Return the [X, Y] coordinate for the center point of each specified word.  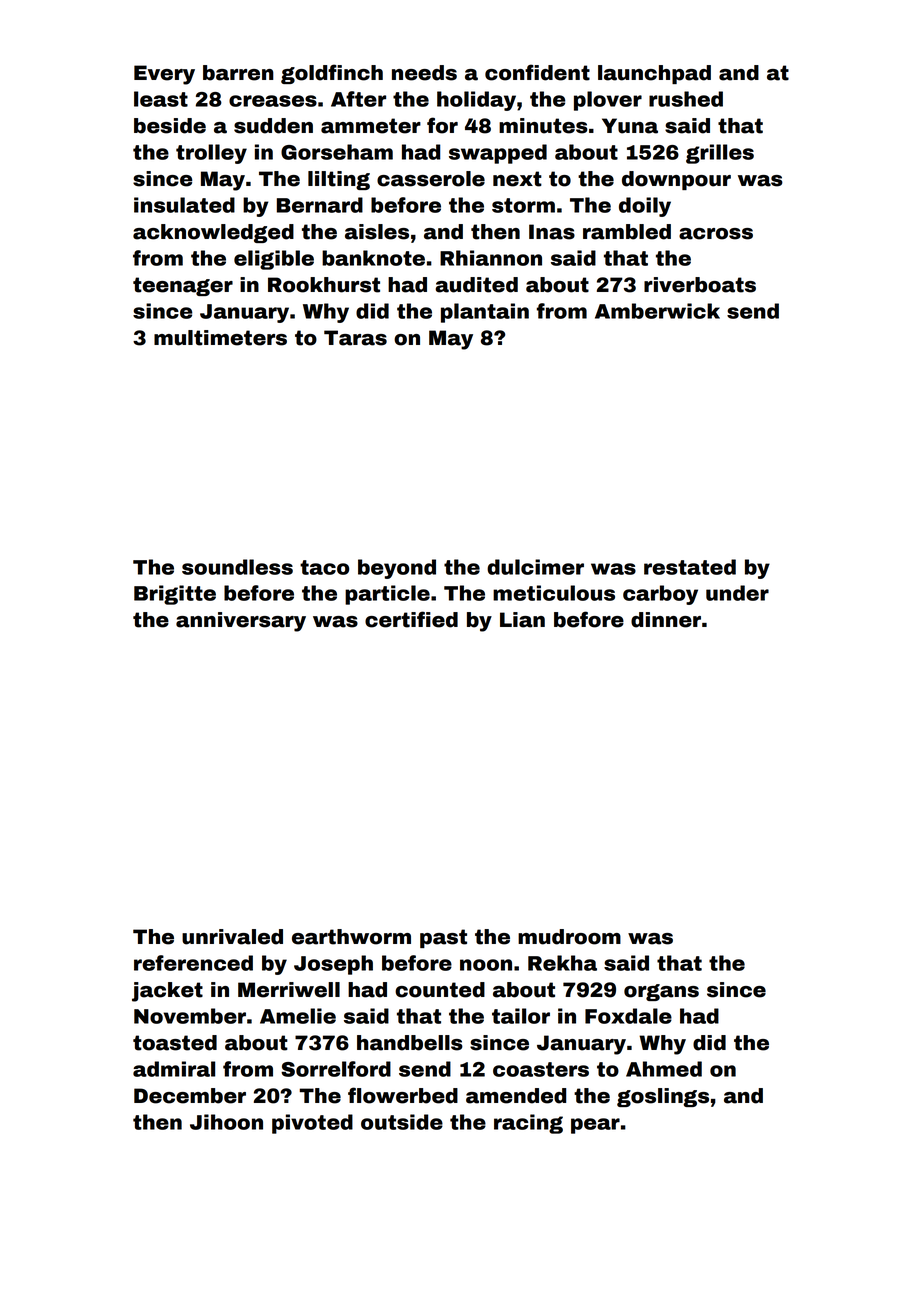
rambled [627, 232]
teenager [183, 286]
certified [411, 619]
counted [440, 990]
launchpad [654, 74]
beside [170, 126]
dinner [666, 620]
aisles [377, 232]
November [190, 1016]
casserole [431, 179]
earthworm [351, 937]
